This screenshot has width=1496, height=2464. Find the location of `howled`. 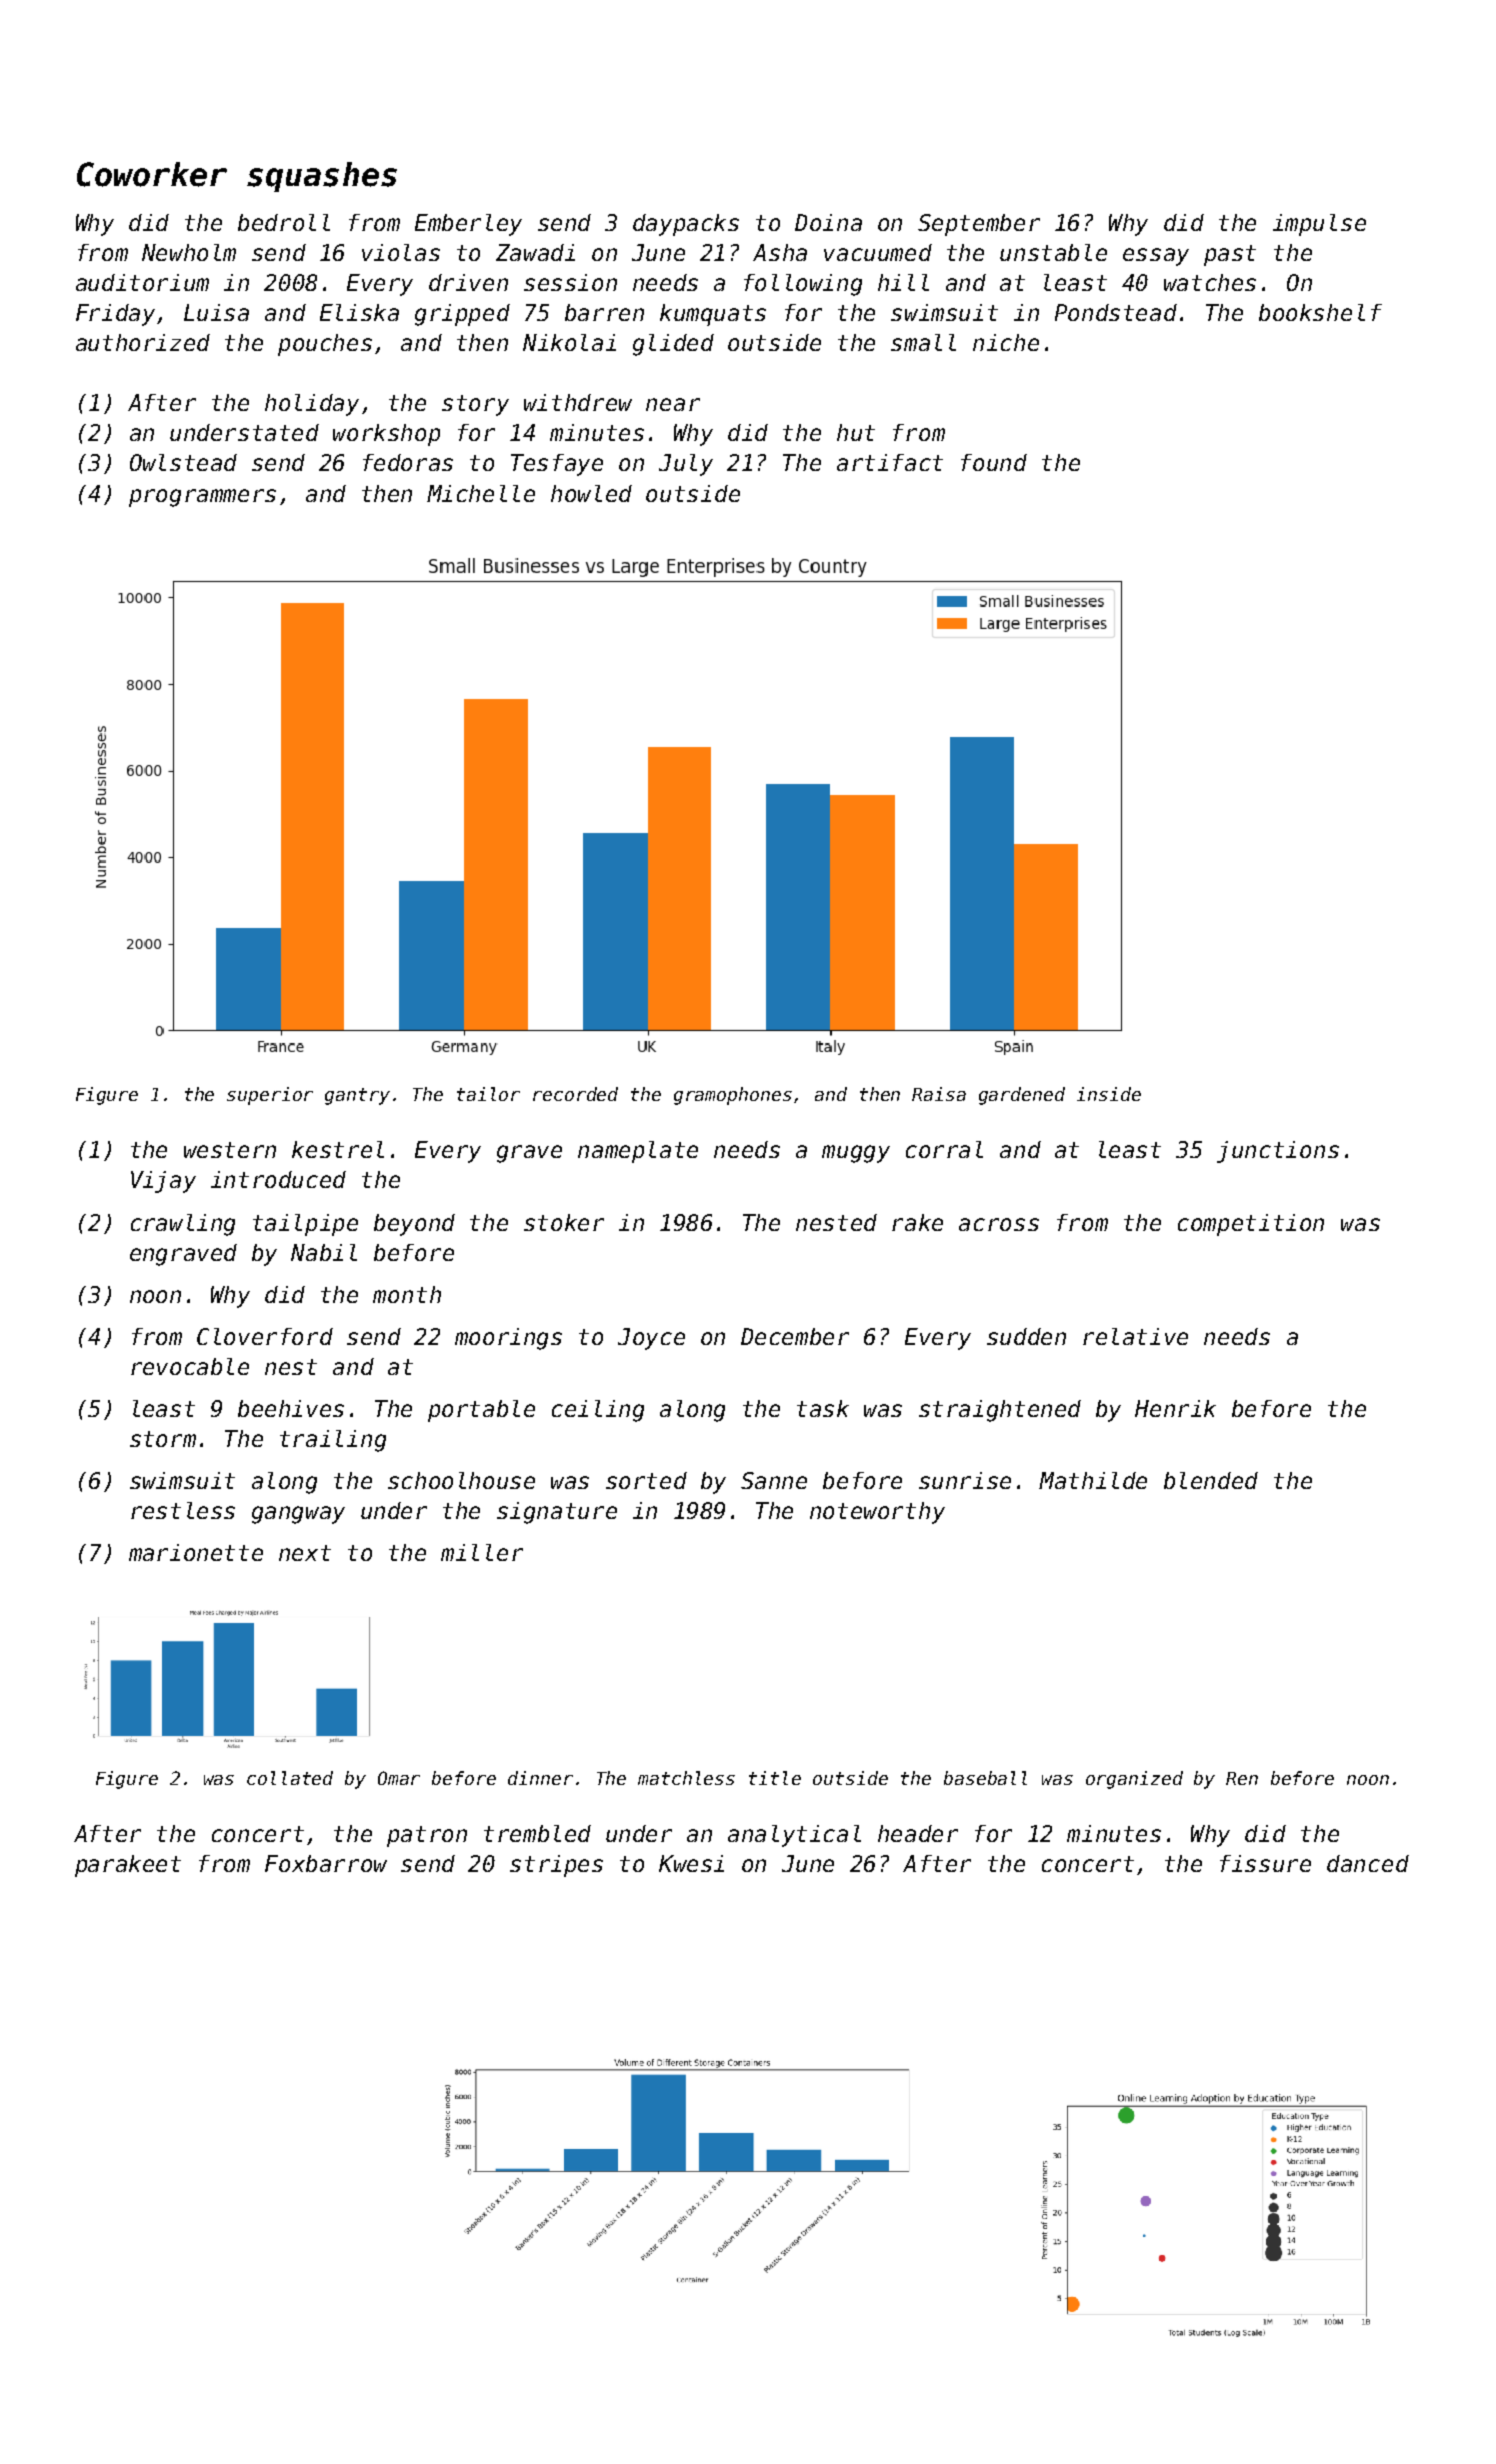

howled is located at coordinates (591, 493).
